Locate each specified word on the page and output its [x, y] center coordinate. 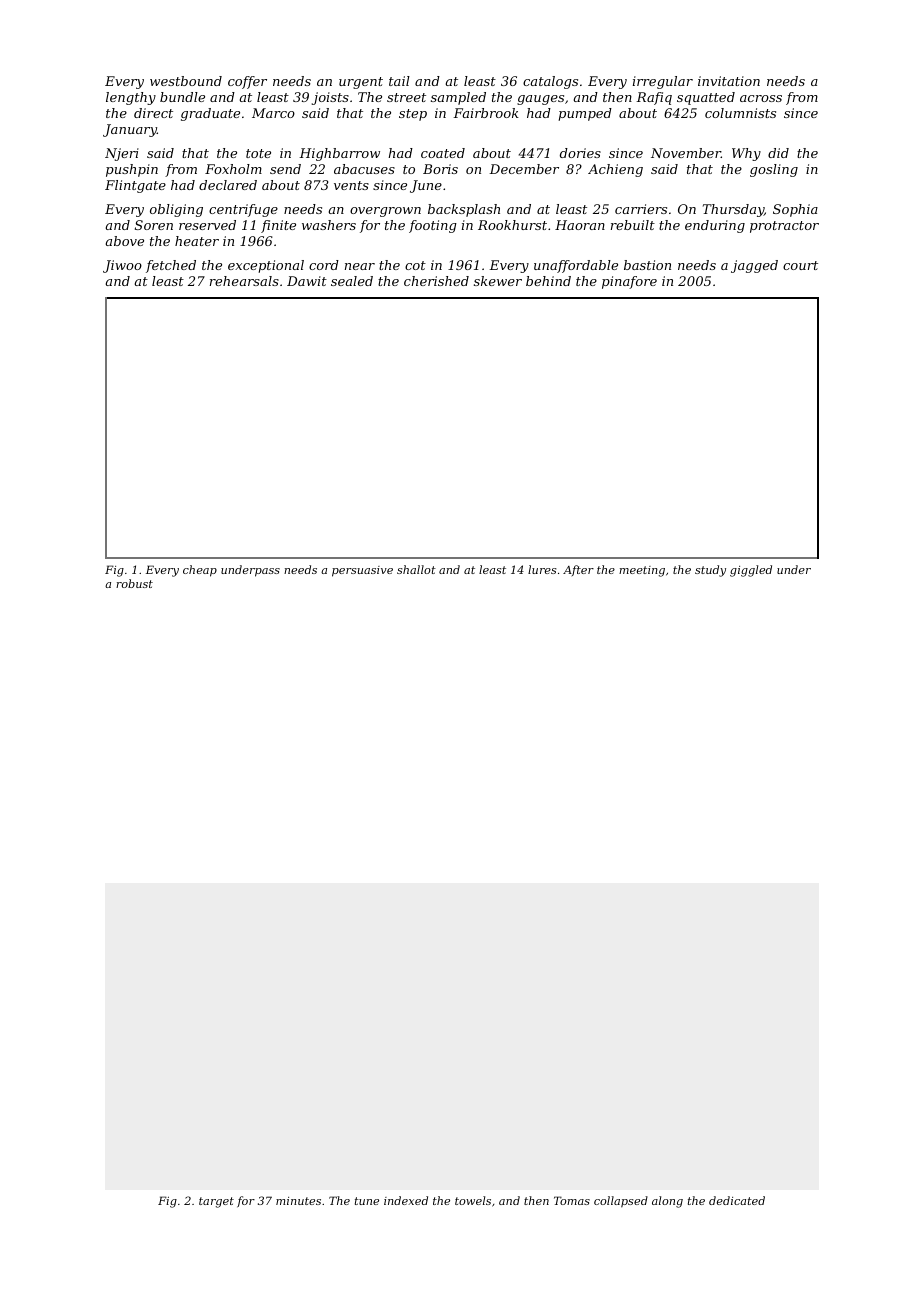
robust [134, 583]
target [216, 1202]
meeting [642, 571]
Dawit [307, 281]
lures [542, 569]
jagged [754, 266]
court [800, 265]
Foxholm [233, 169]
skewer [498, 281]
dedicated [737, 1200]
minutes [298, 1201]
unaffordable [576, 266]
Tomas [572, 1200]
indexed [406, 1200]
